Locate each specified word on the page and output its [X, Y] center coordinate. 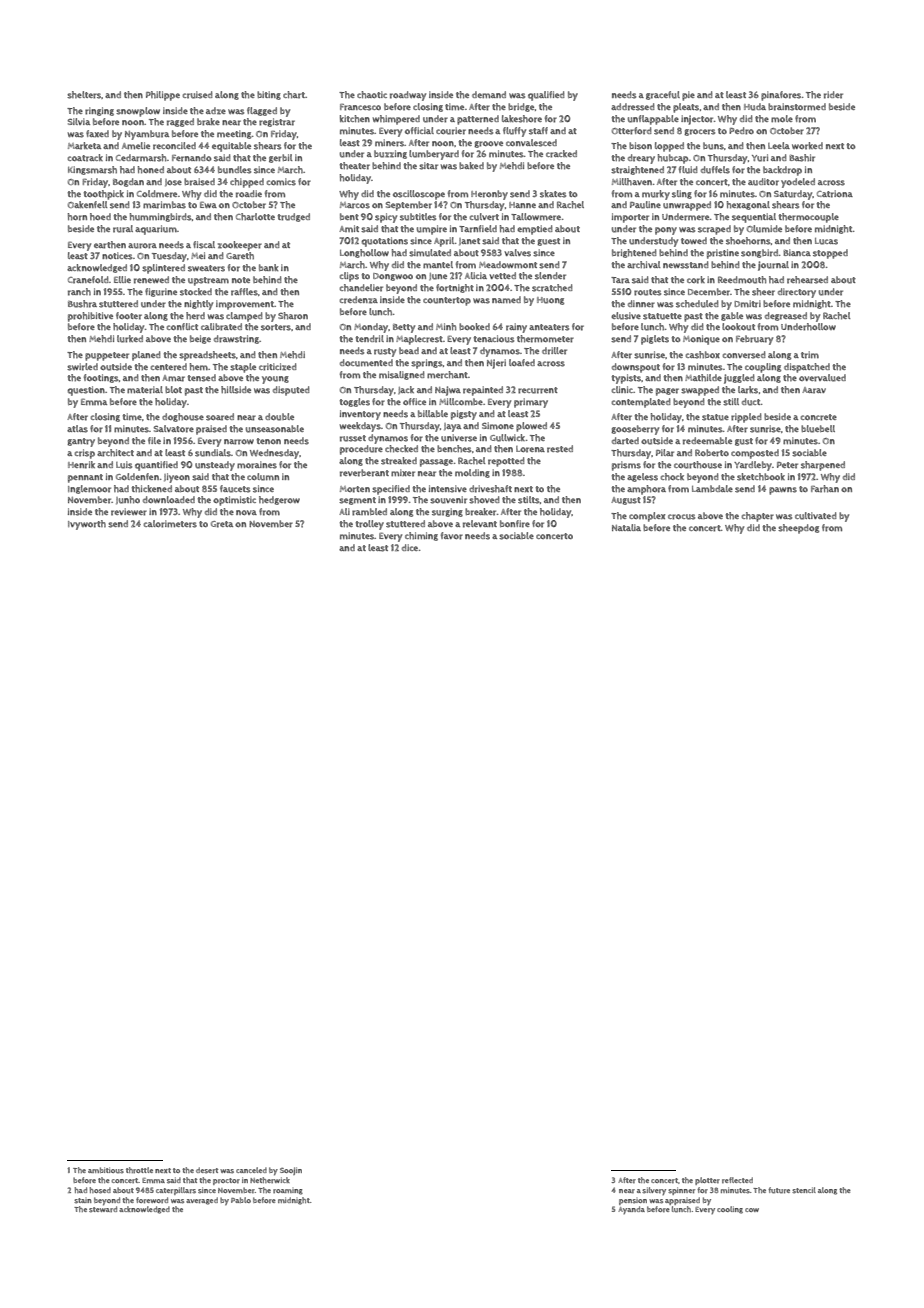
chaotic [372, 95]
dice [410, 547]
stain [83, 1201]
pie [688, 96]
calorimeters [170, 524]
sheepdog [798, 529]
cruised [198, 95]
